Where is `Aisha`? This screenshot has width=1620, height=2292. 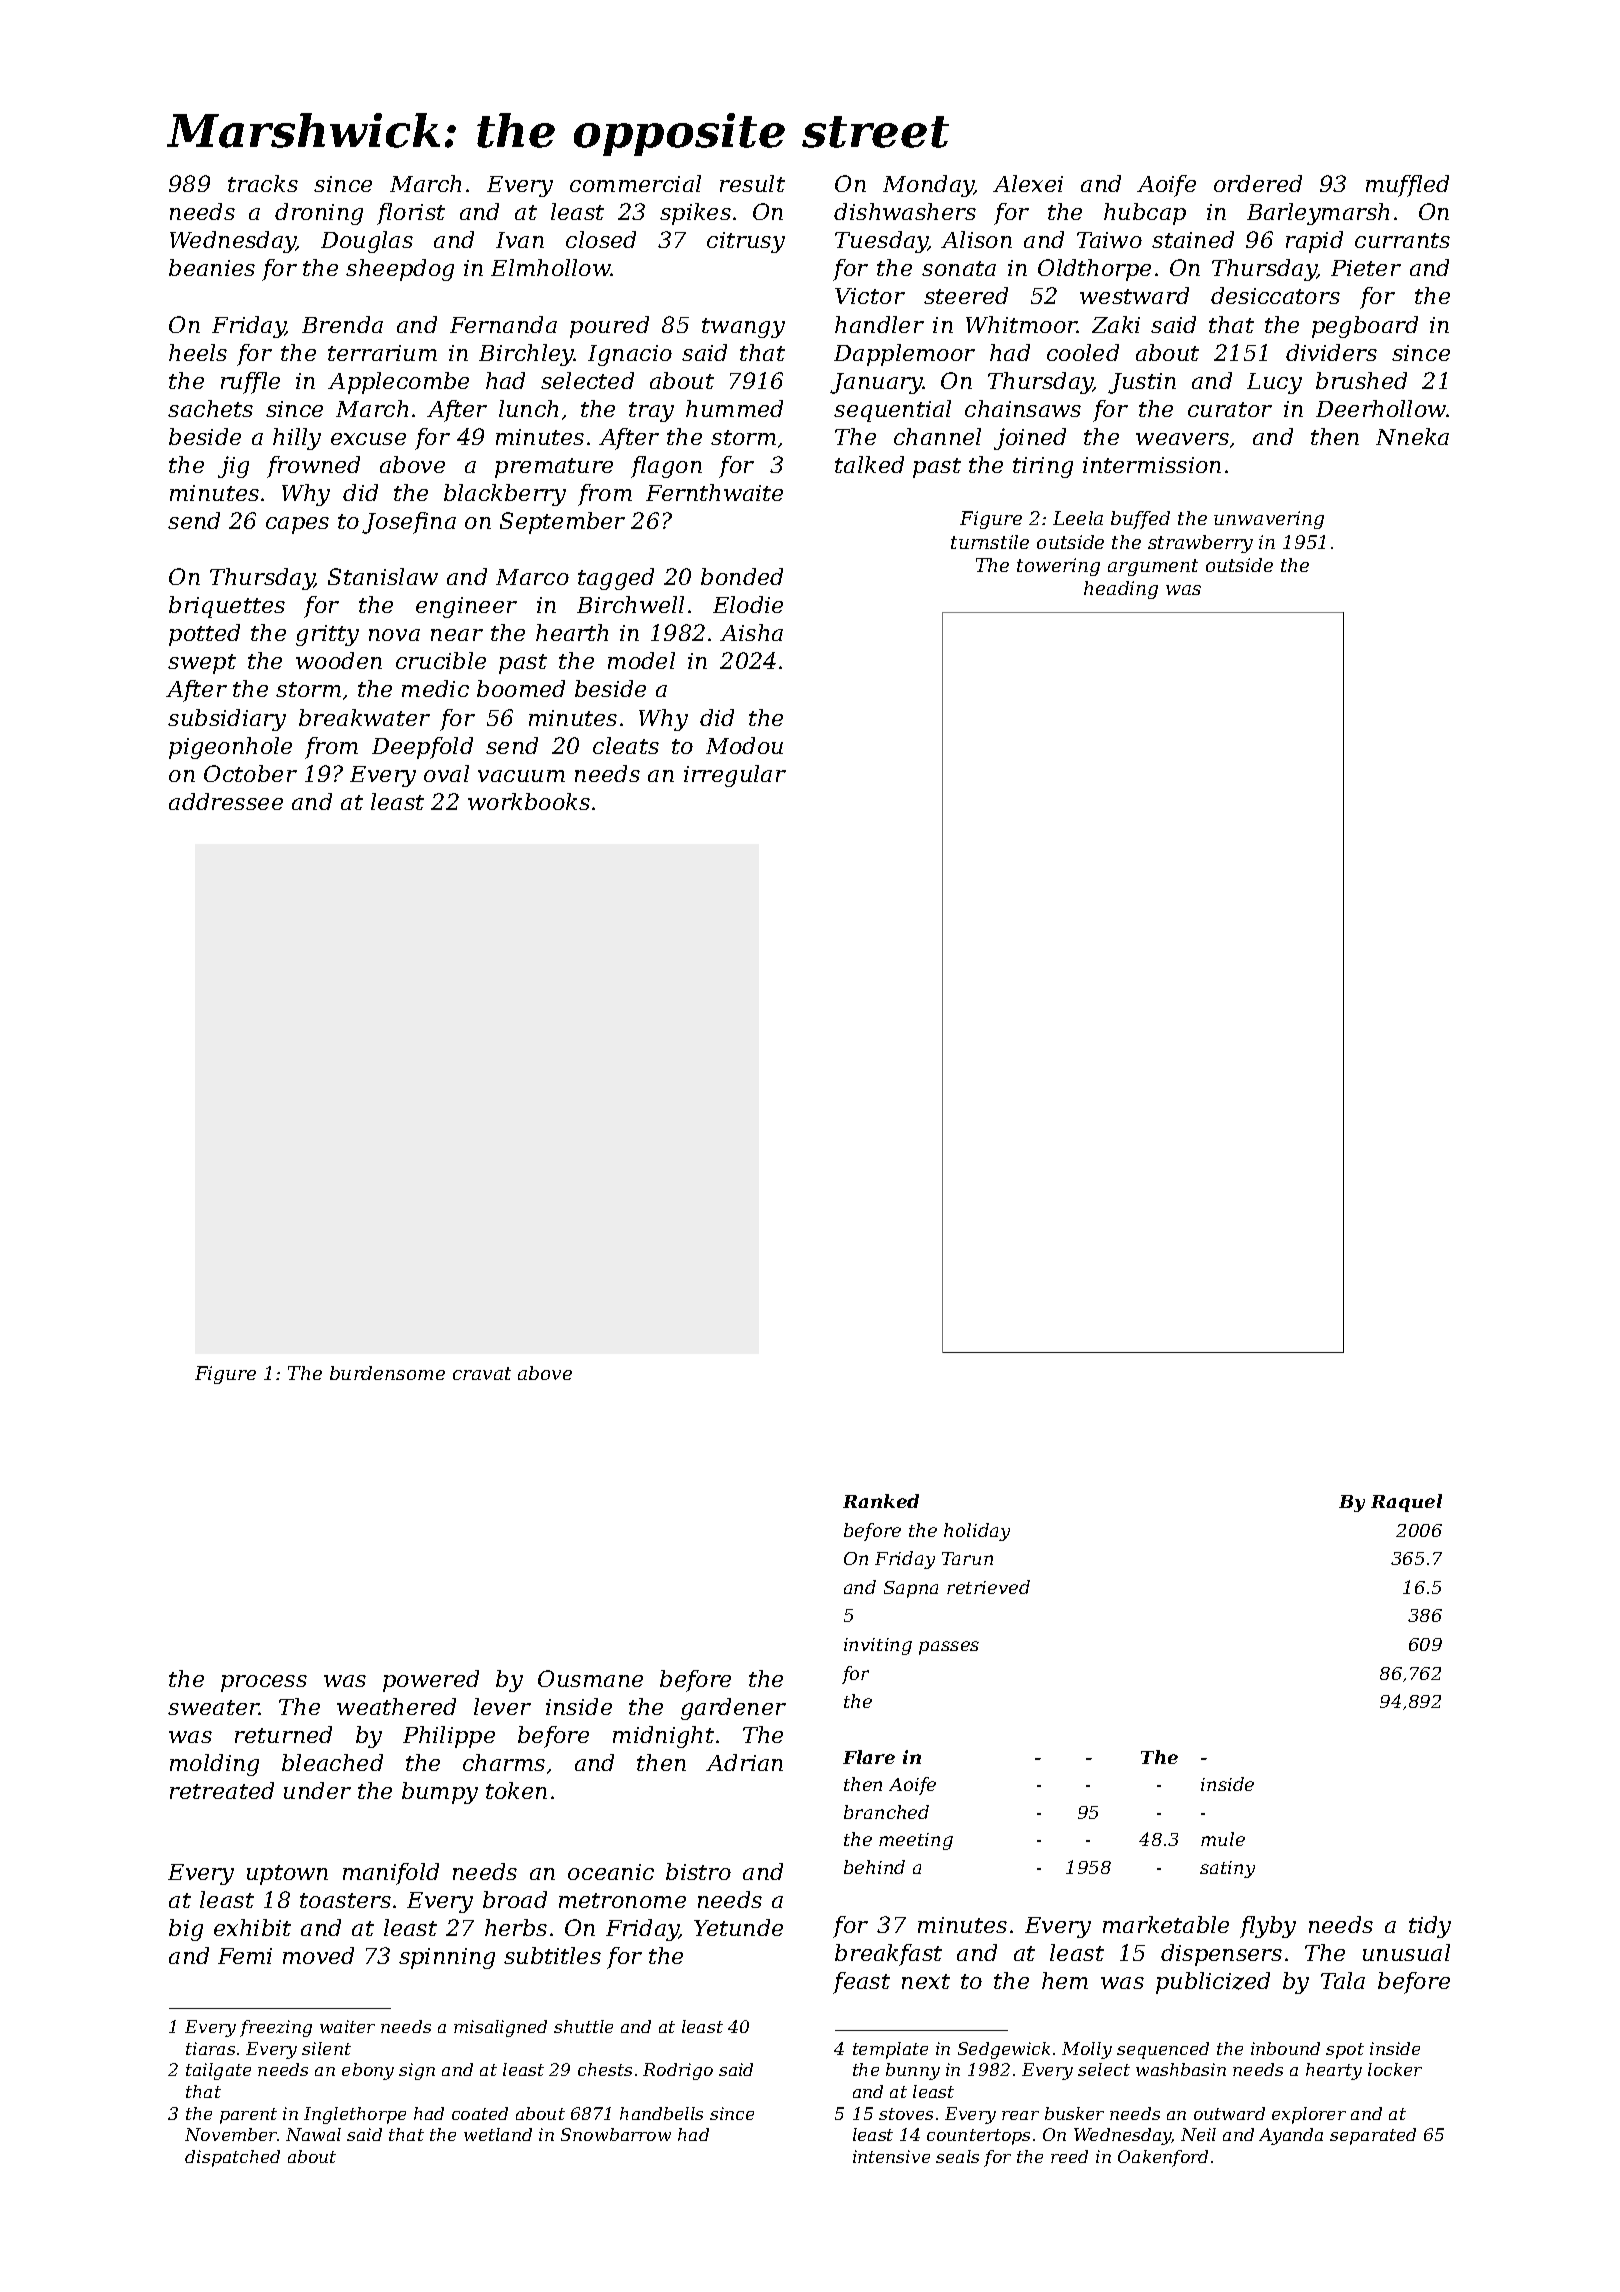 Aisha is located at coordinates (751, 632).
